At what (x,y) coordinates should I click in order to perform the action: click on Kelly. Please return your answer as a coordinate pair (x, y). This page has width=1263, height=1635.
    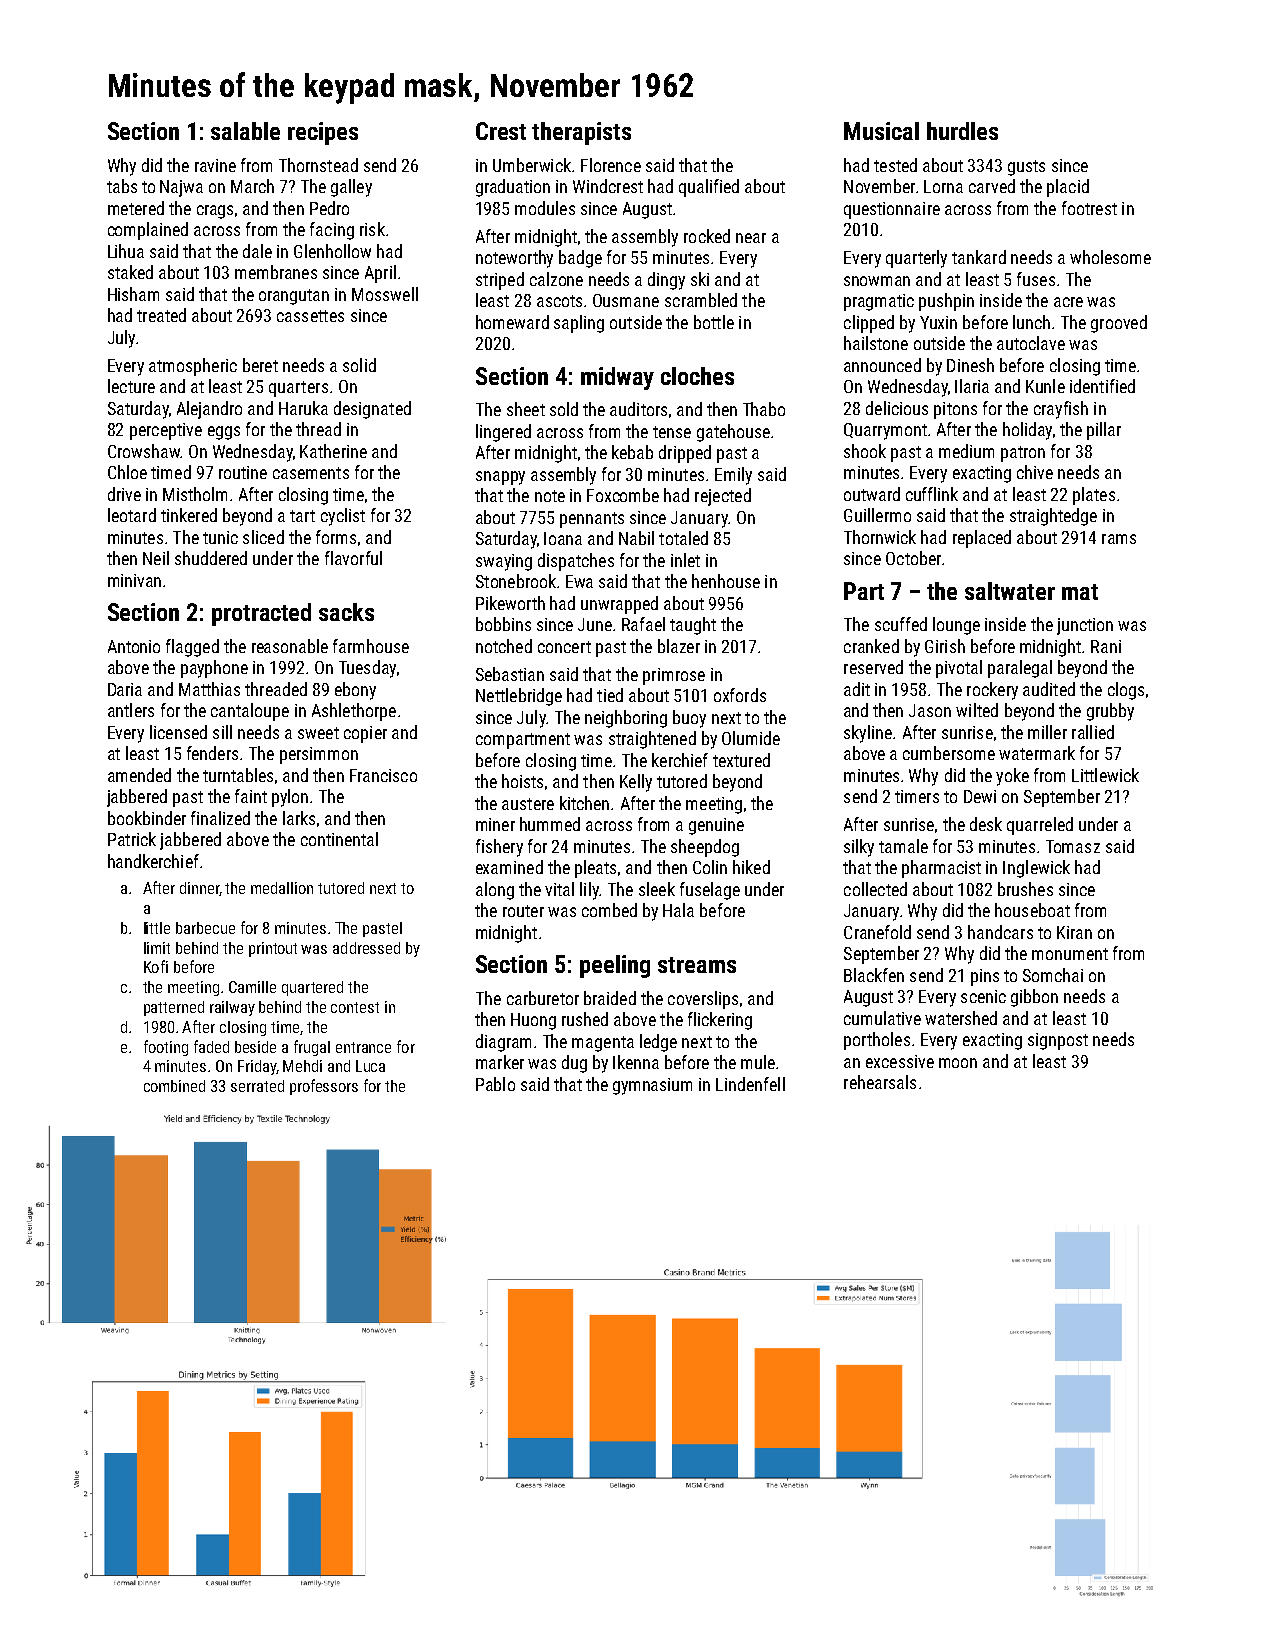
    Looking at the image, I should click on (636, 783).
